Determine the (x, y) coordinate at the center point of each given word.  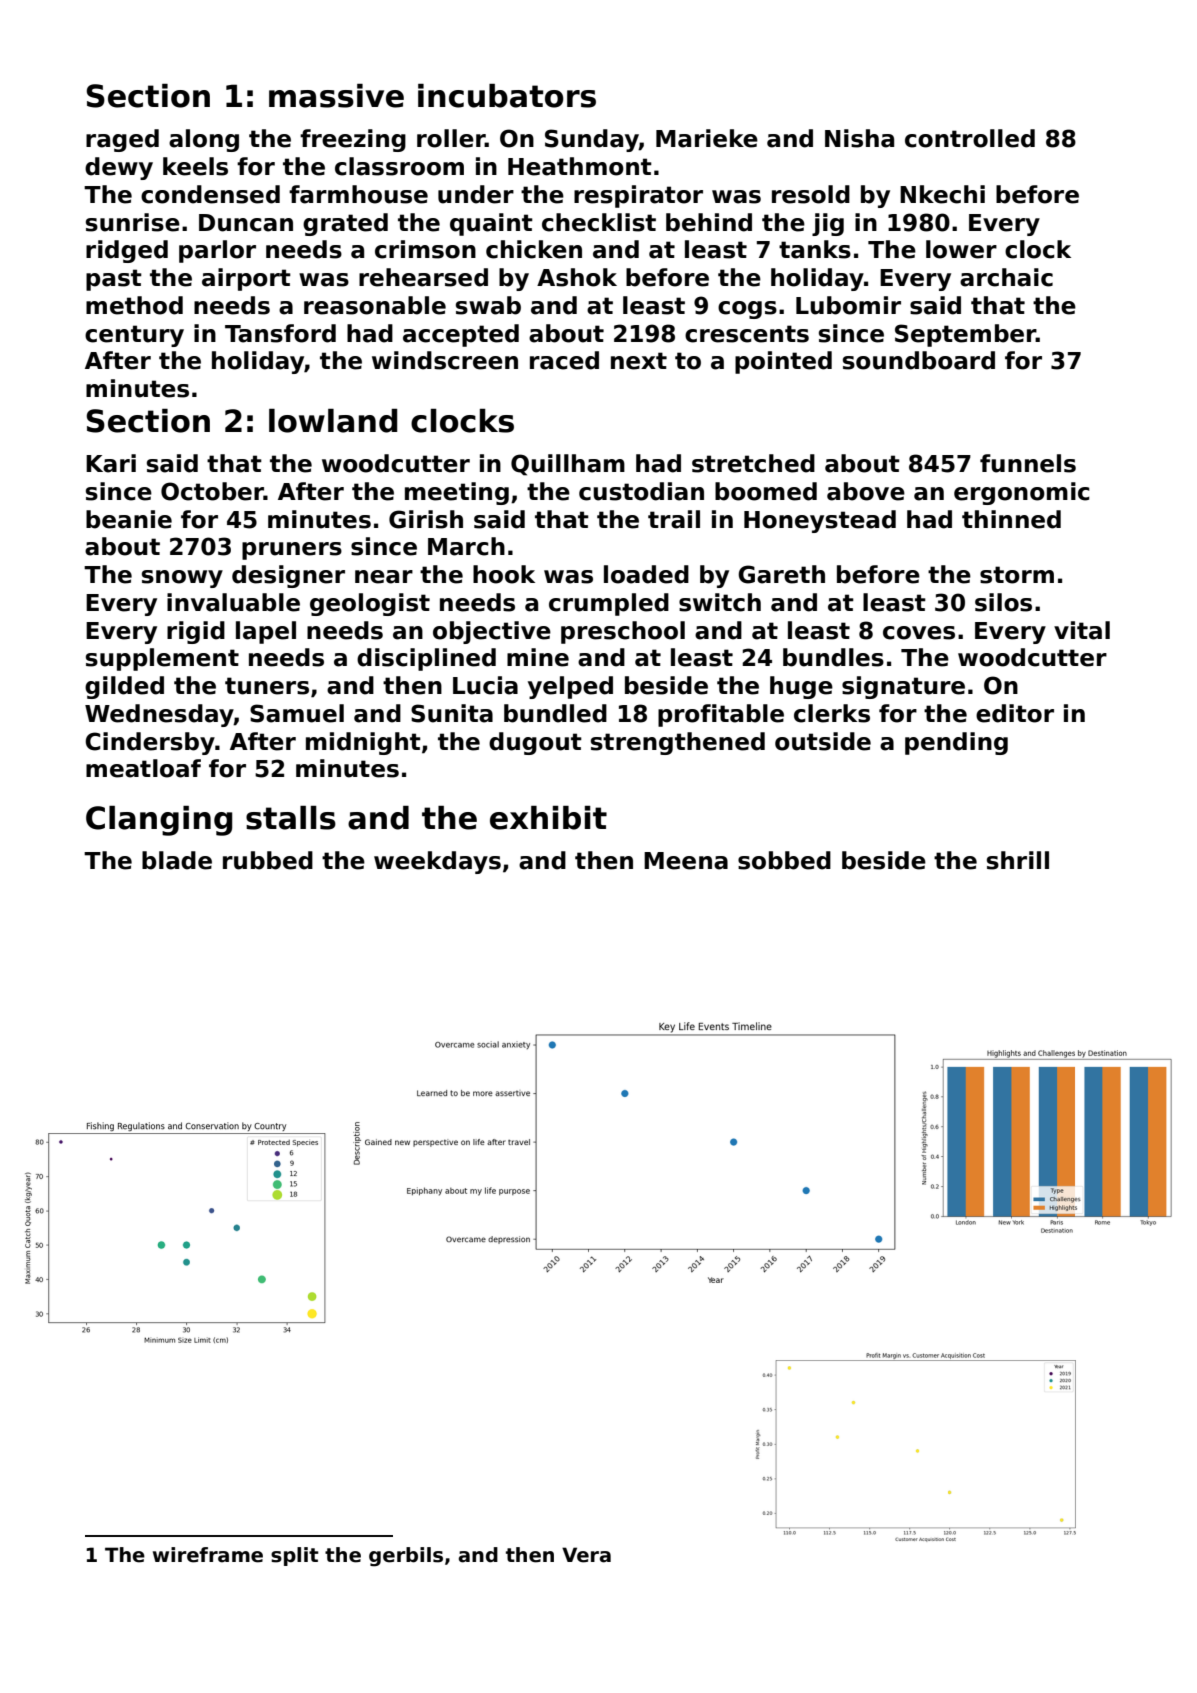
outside (823, 741)
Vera (586, 1555)
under (476, 194)
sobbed (784, 860)
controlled (970, 138)
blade (177, 860)
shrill (1018, 860)
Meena (686, 861)
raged (122, 140)
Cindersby (150, 743)
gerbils (406, 1557)
